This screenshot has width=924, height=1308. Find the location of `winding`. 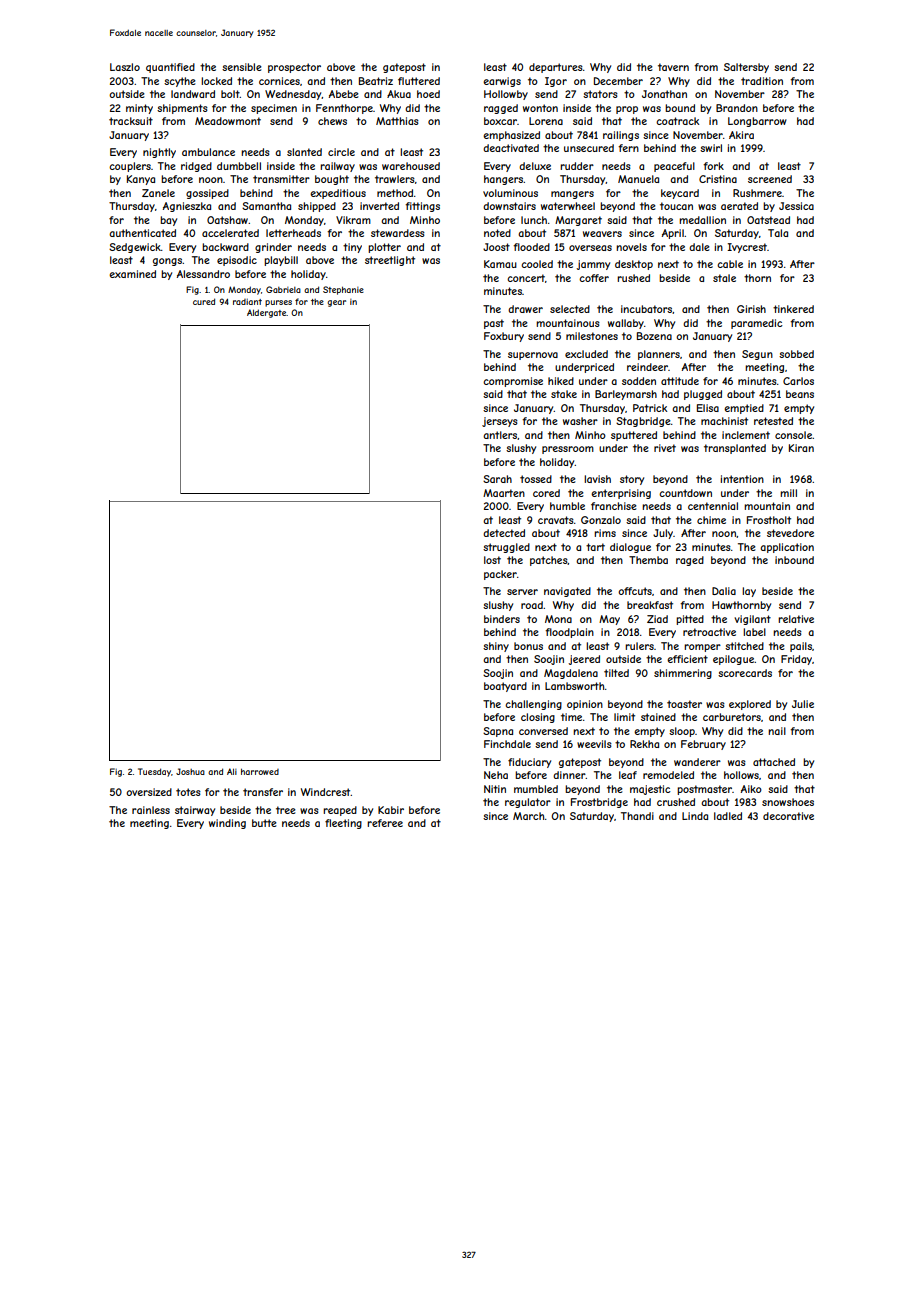

winding is located at coordinates (227, 824).
